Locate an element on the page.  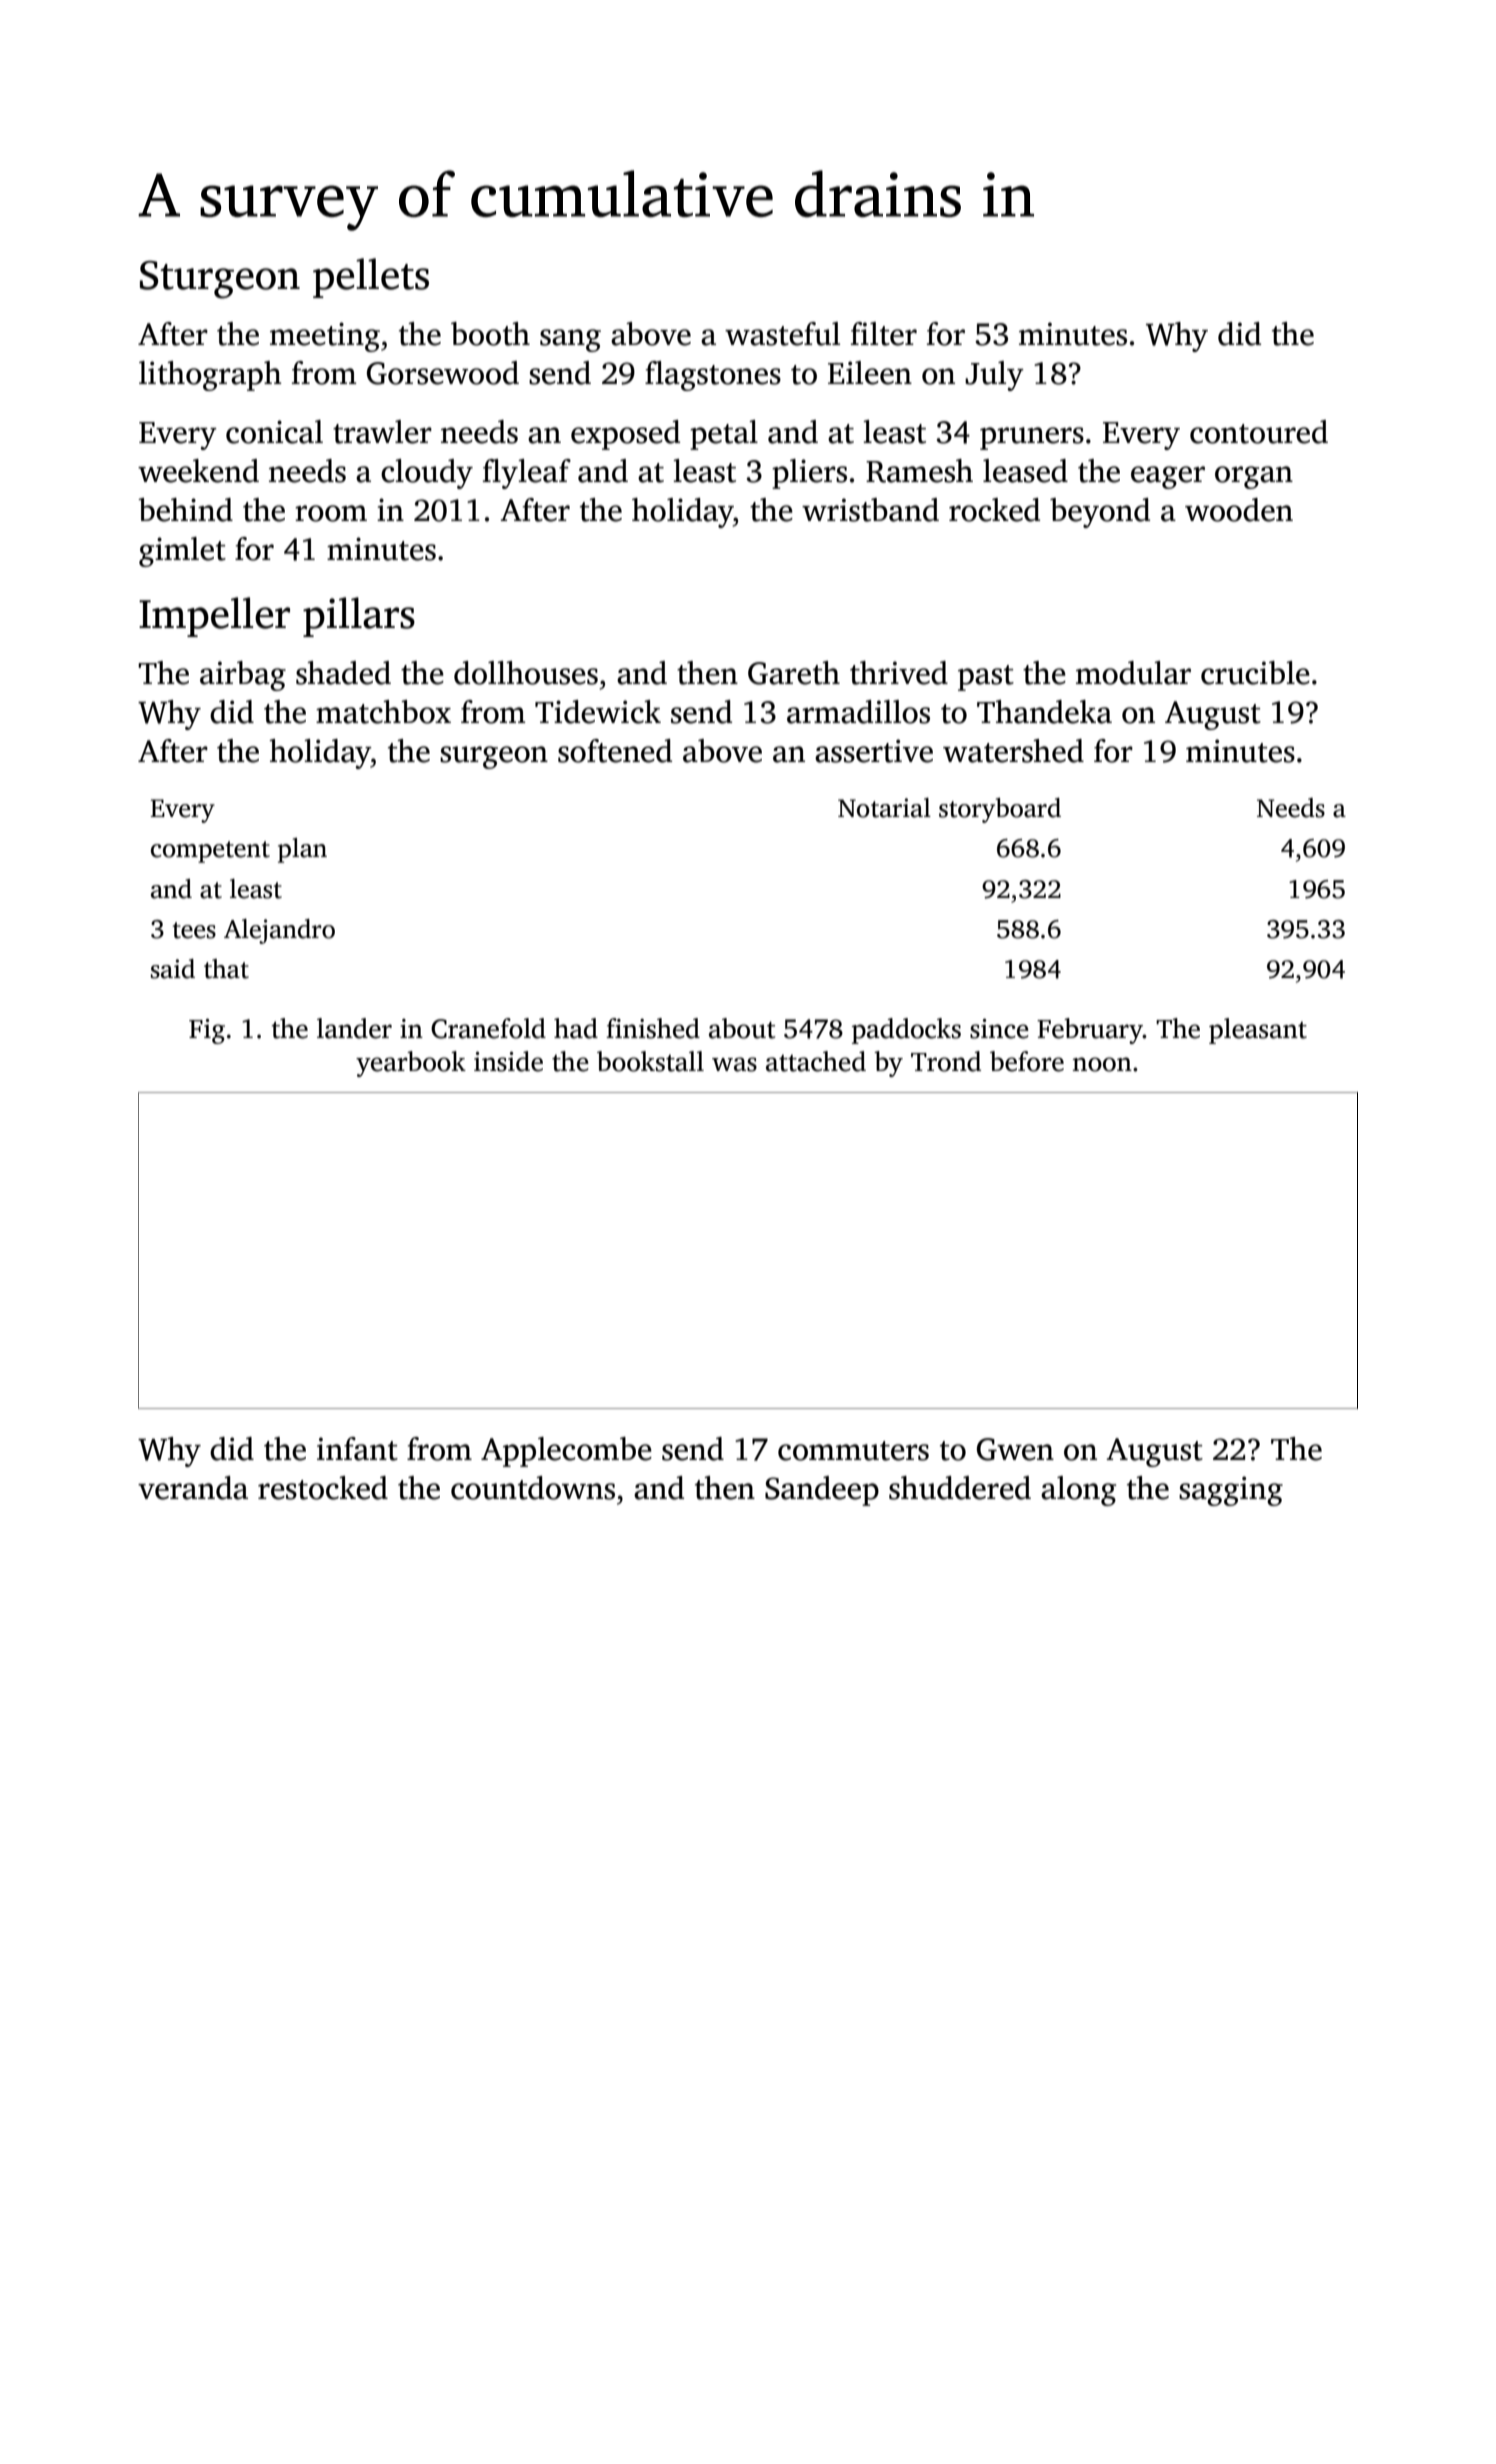
Impeller is located at coordinates (214, 617).
